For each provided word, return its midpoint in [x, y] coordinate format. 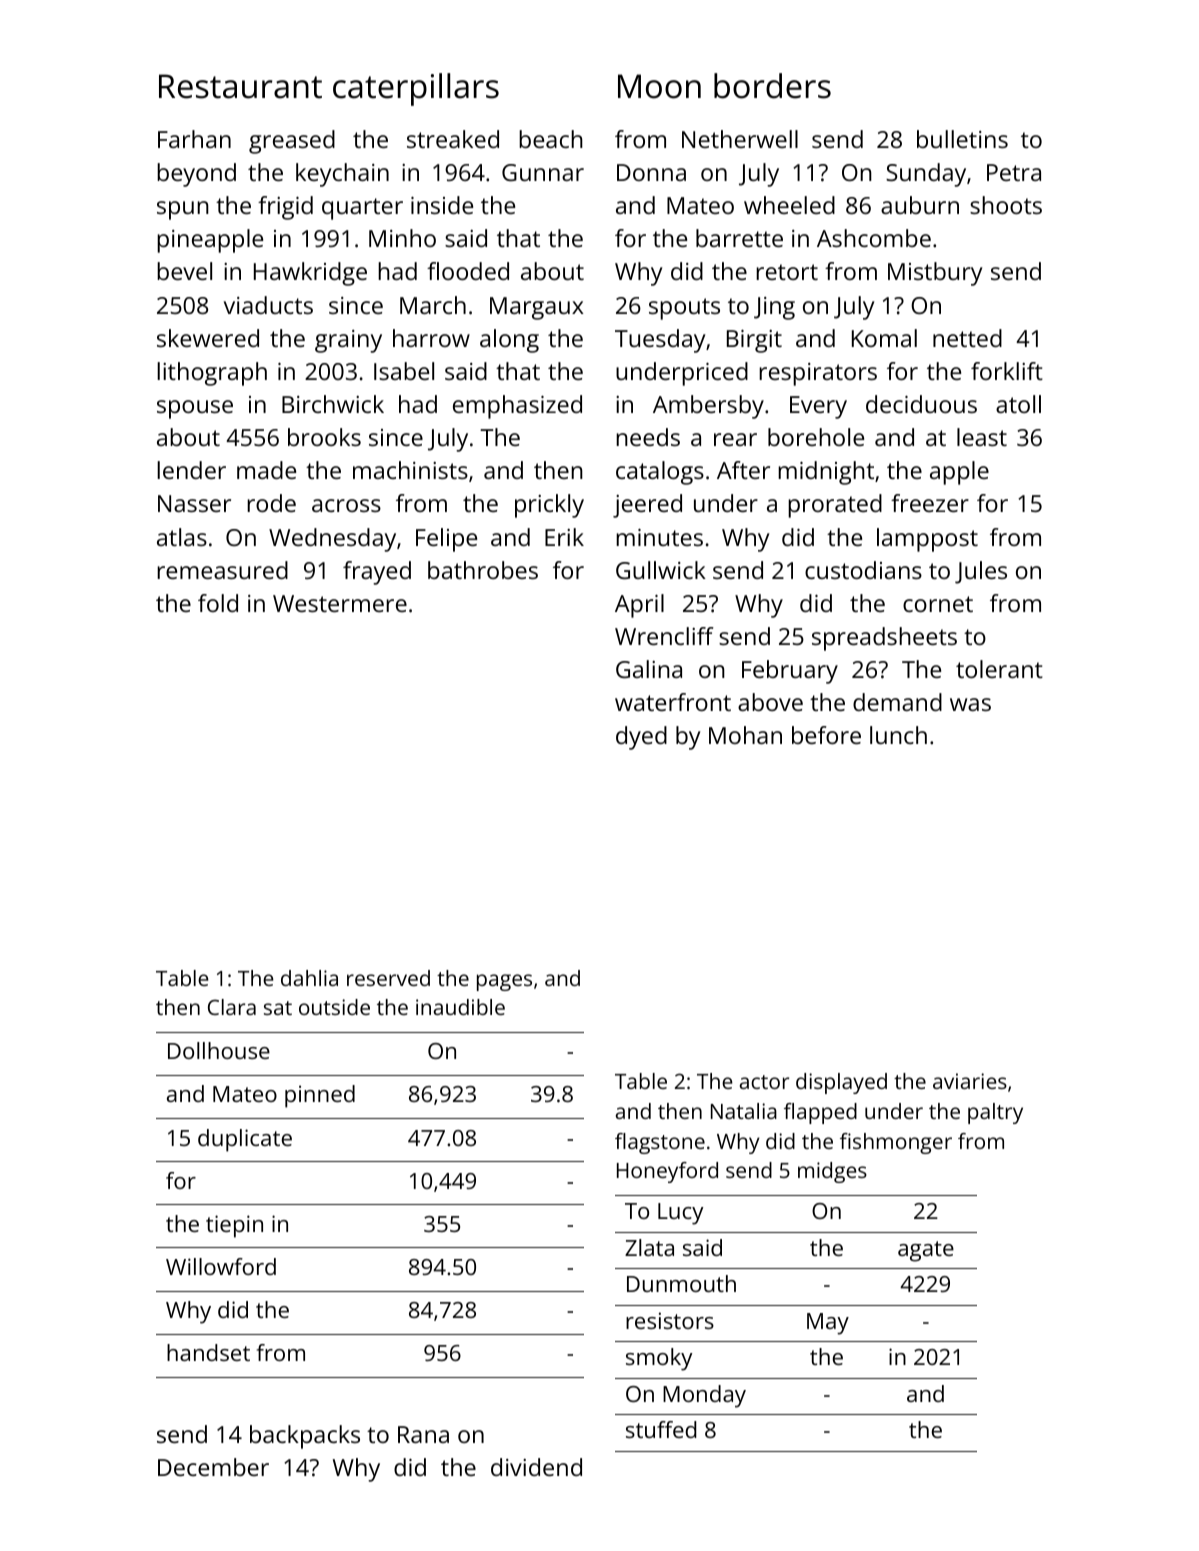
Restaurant [240, 86]
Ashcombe [874, 238]
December [213, 1467]
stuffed [661, 1429]
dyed [641, 738]
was [970, 704]
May [828, 1324]
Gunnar [543, 172]
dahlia [309, 978]
